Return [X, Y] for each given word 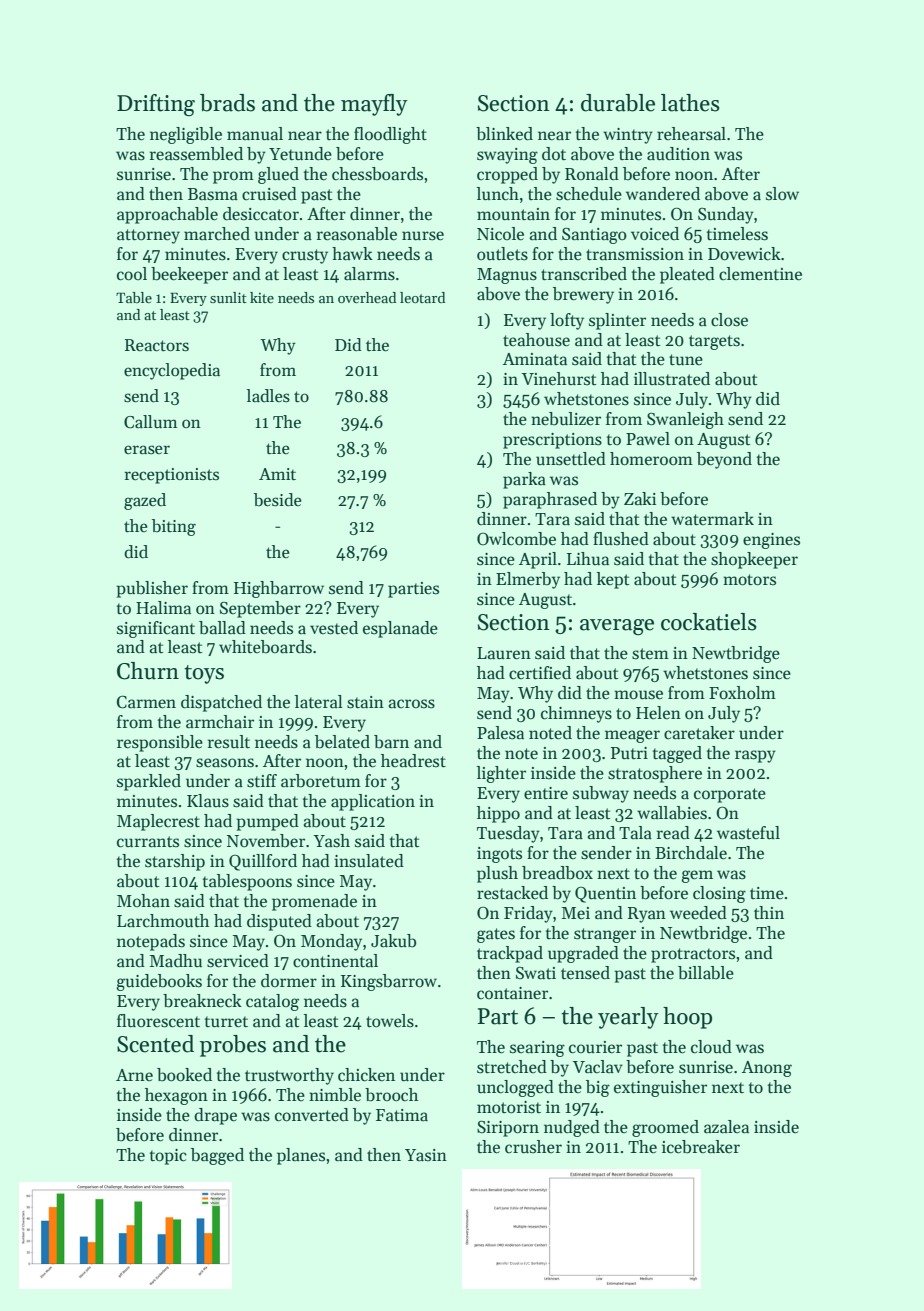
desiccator [261, 214]
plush [497, 874]
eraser [147, 450]
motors [749, 580]
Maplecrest [158, 822]
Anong [767, 1069]
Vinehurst [558, 379]
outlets [502, 254]
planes [301, 1156]
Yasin [426, 1155]
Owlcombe [516, 539]
